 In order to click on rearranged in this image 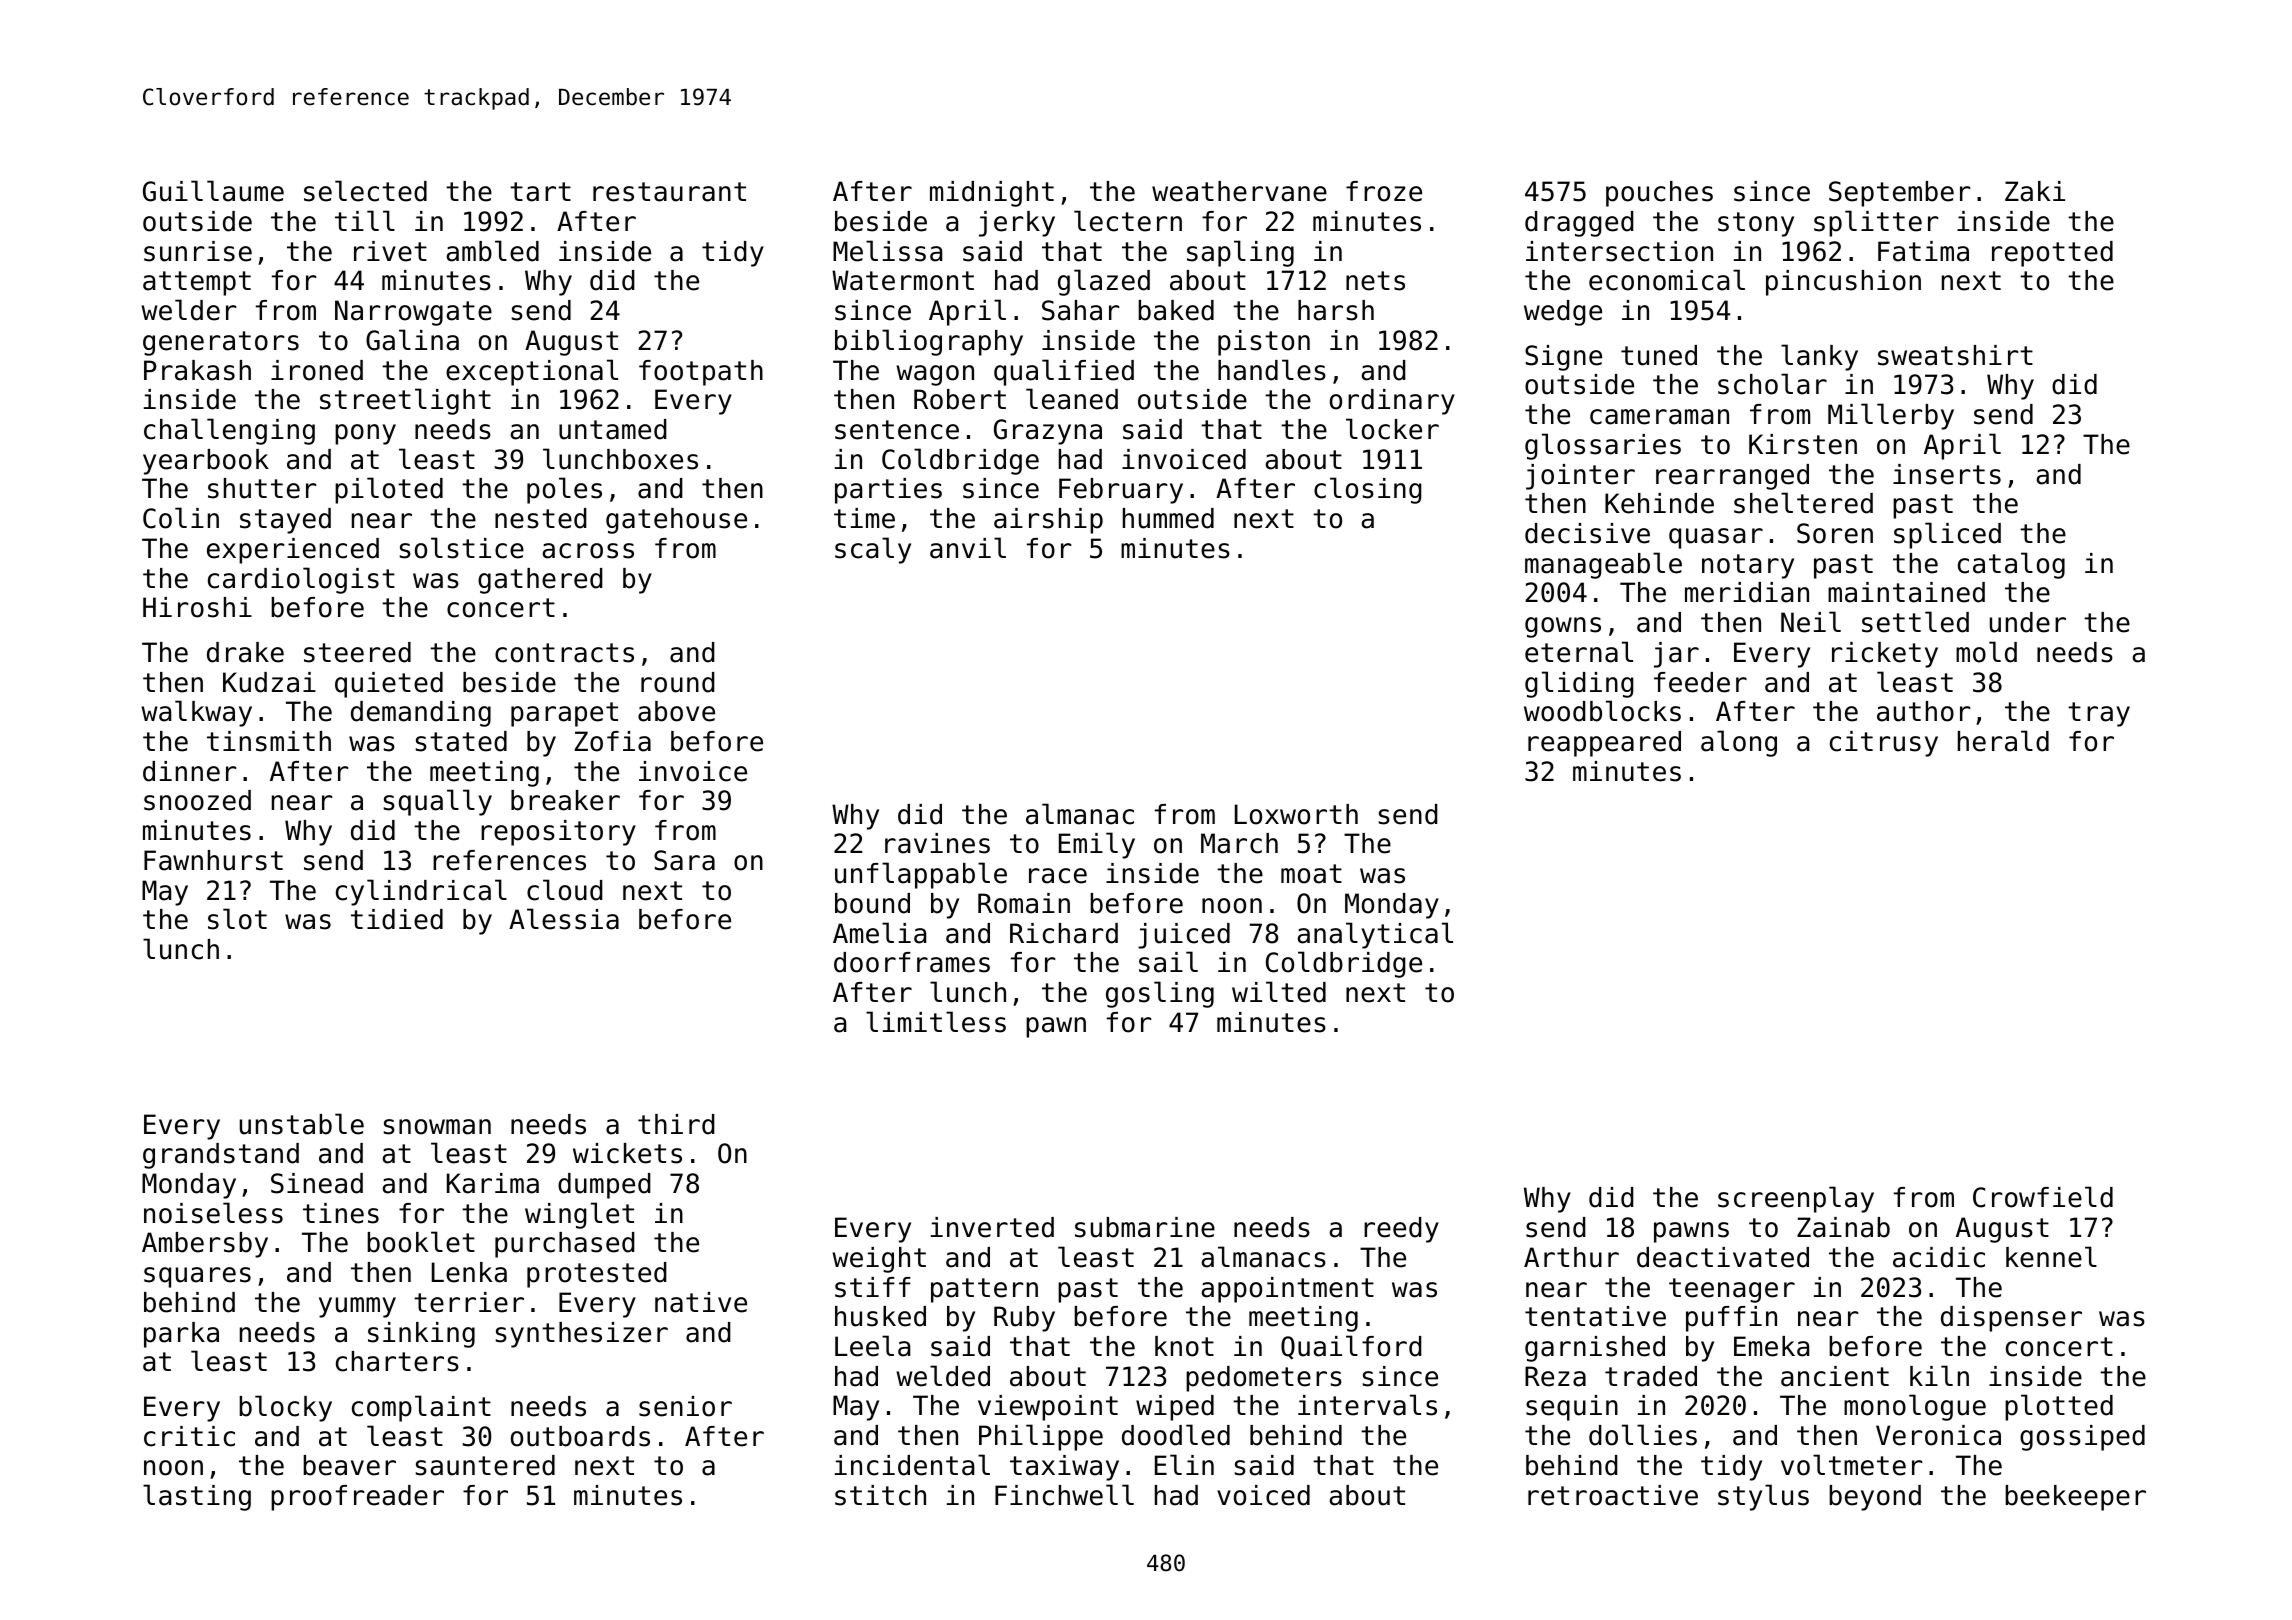, I will do `click(1732, 477)`.
